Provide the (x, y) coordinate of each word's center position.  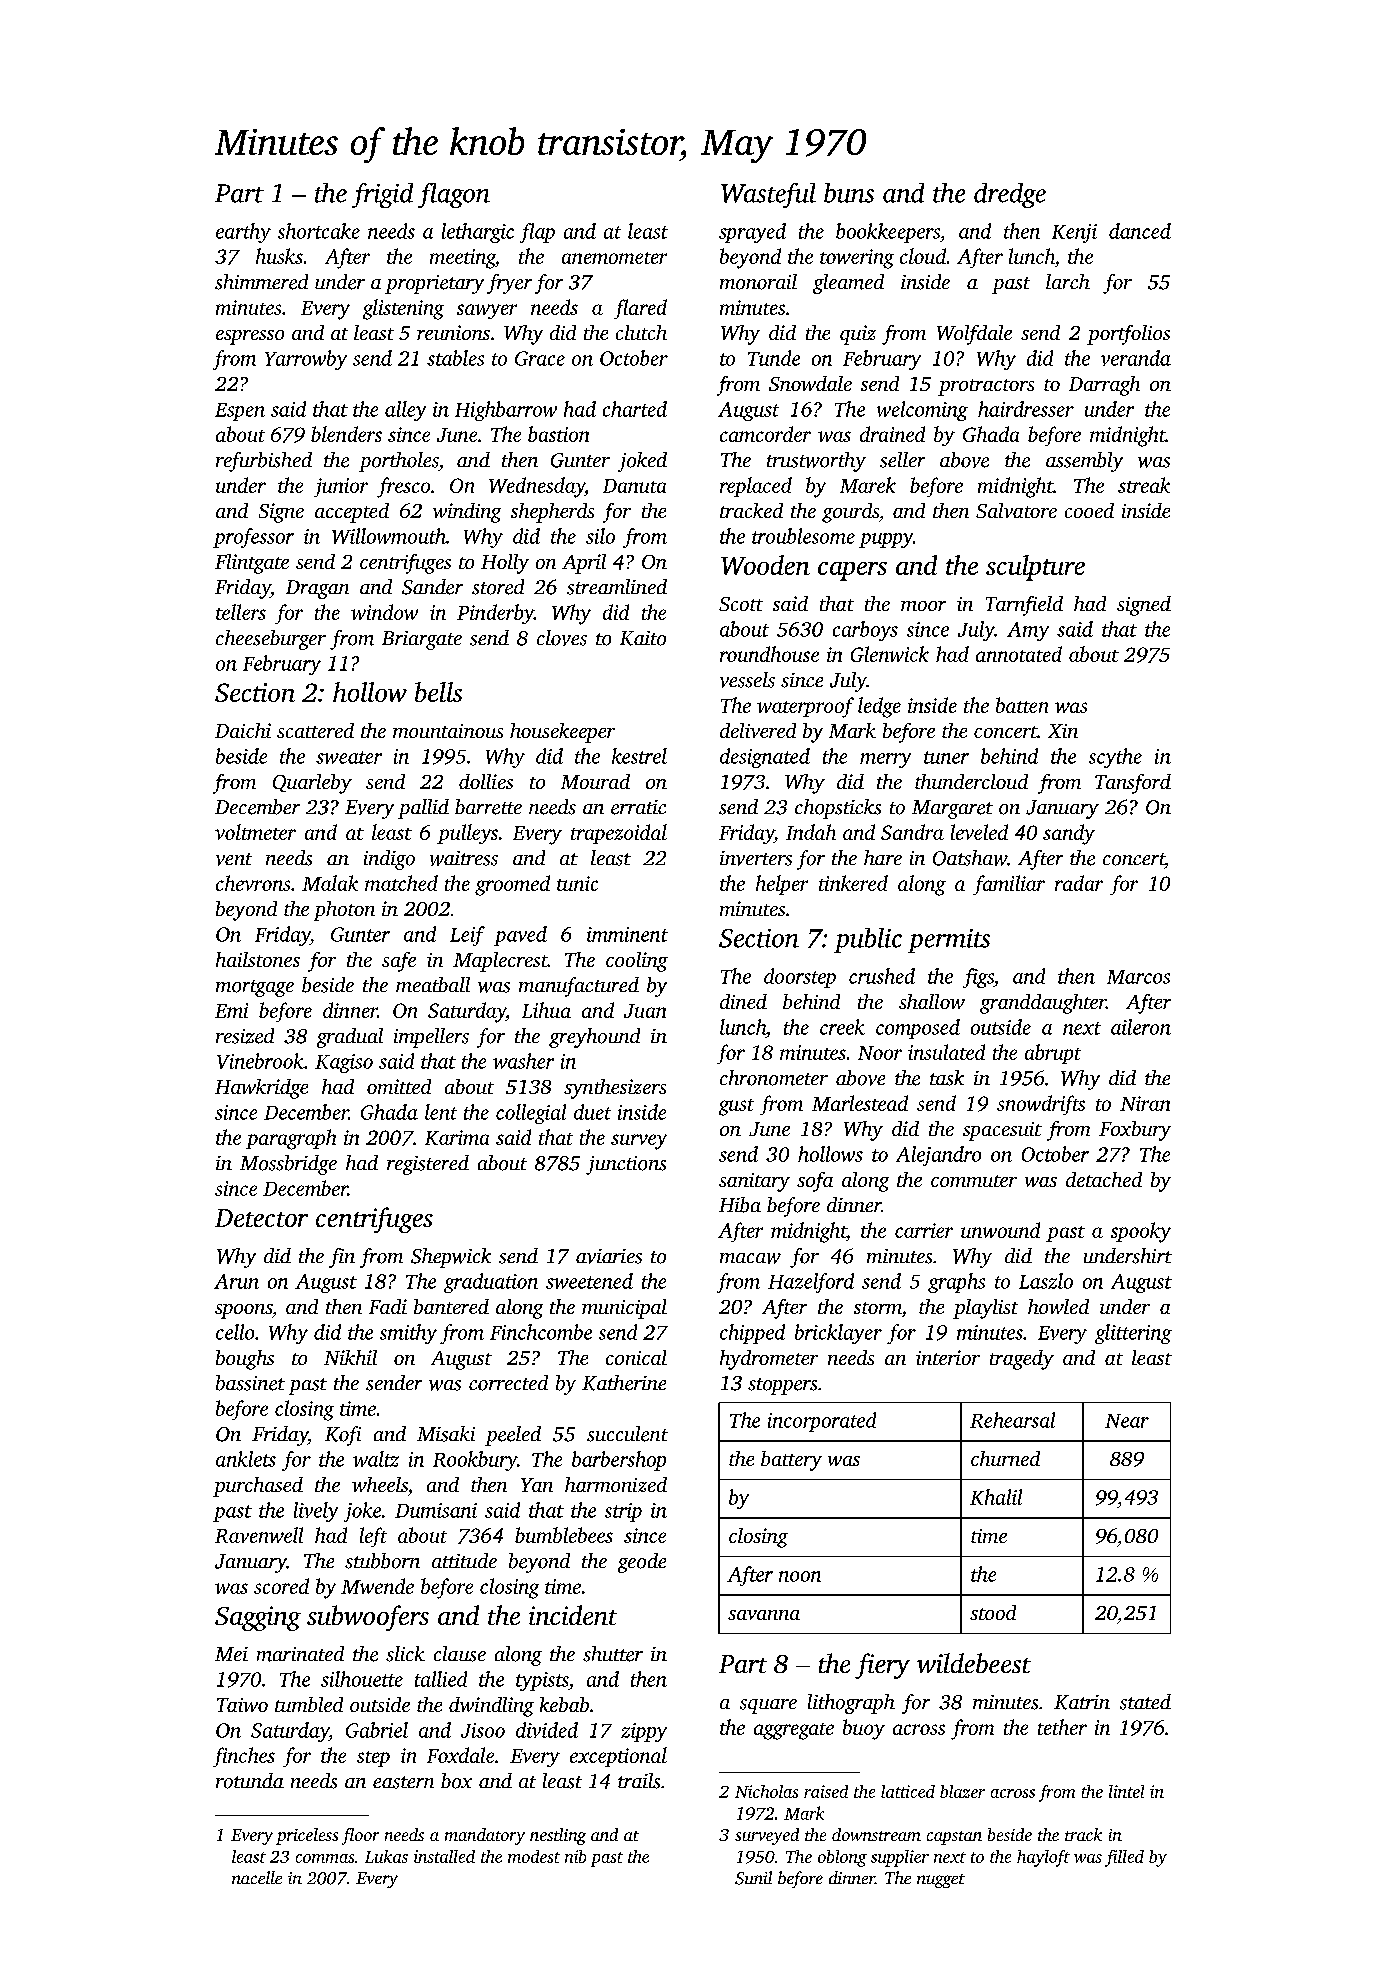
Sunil (753, 1878)
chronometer (774, 1078)
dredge (1010, 195)
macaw (750, 1258)
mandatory (485, 1836)
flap (537, 233)
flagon (454, 195)
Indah (811, 832)
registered (428, 1165)
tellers (241, 612)
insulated (946, 1052)
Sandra (912, 832)
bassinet (250, 1383)
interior (948, 1357)
